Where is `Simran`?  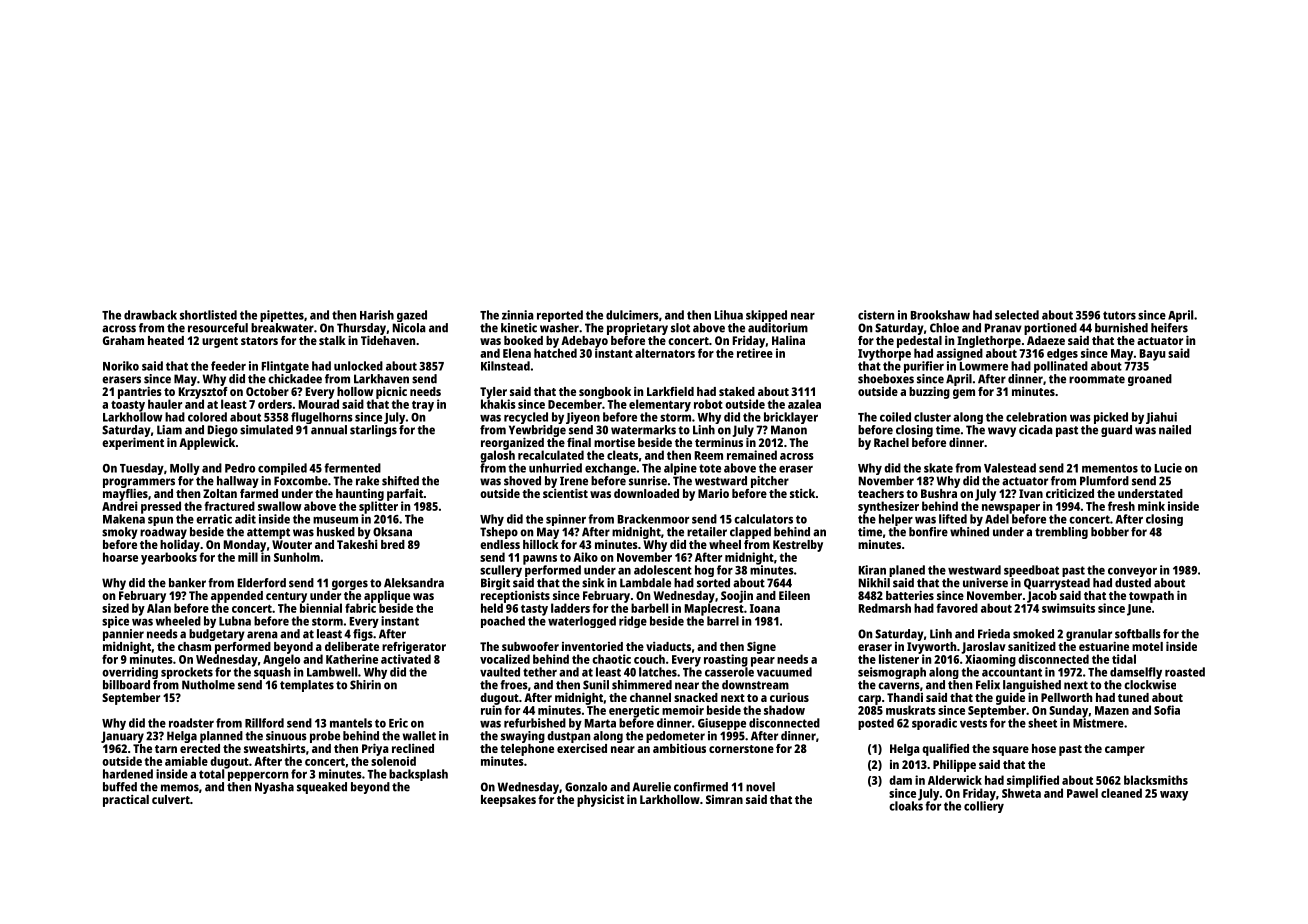
Simran is located at coordinates (724, 799).
